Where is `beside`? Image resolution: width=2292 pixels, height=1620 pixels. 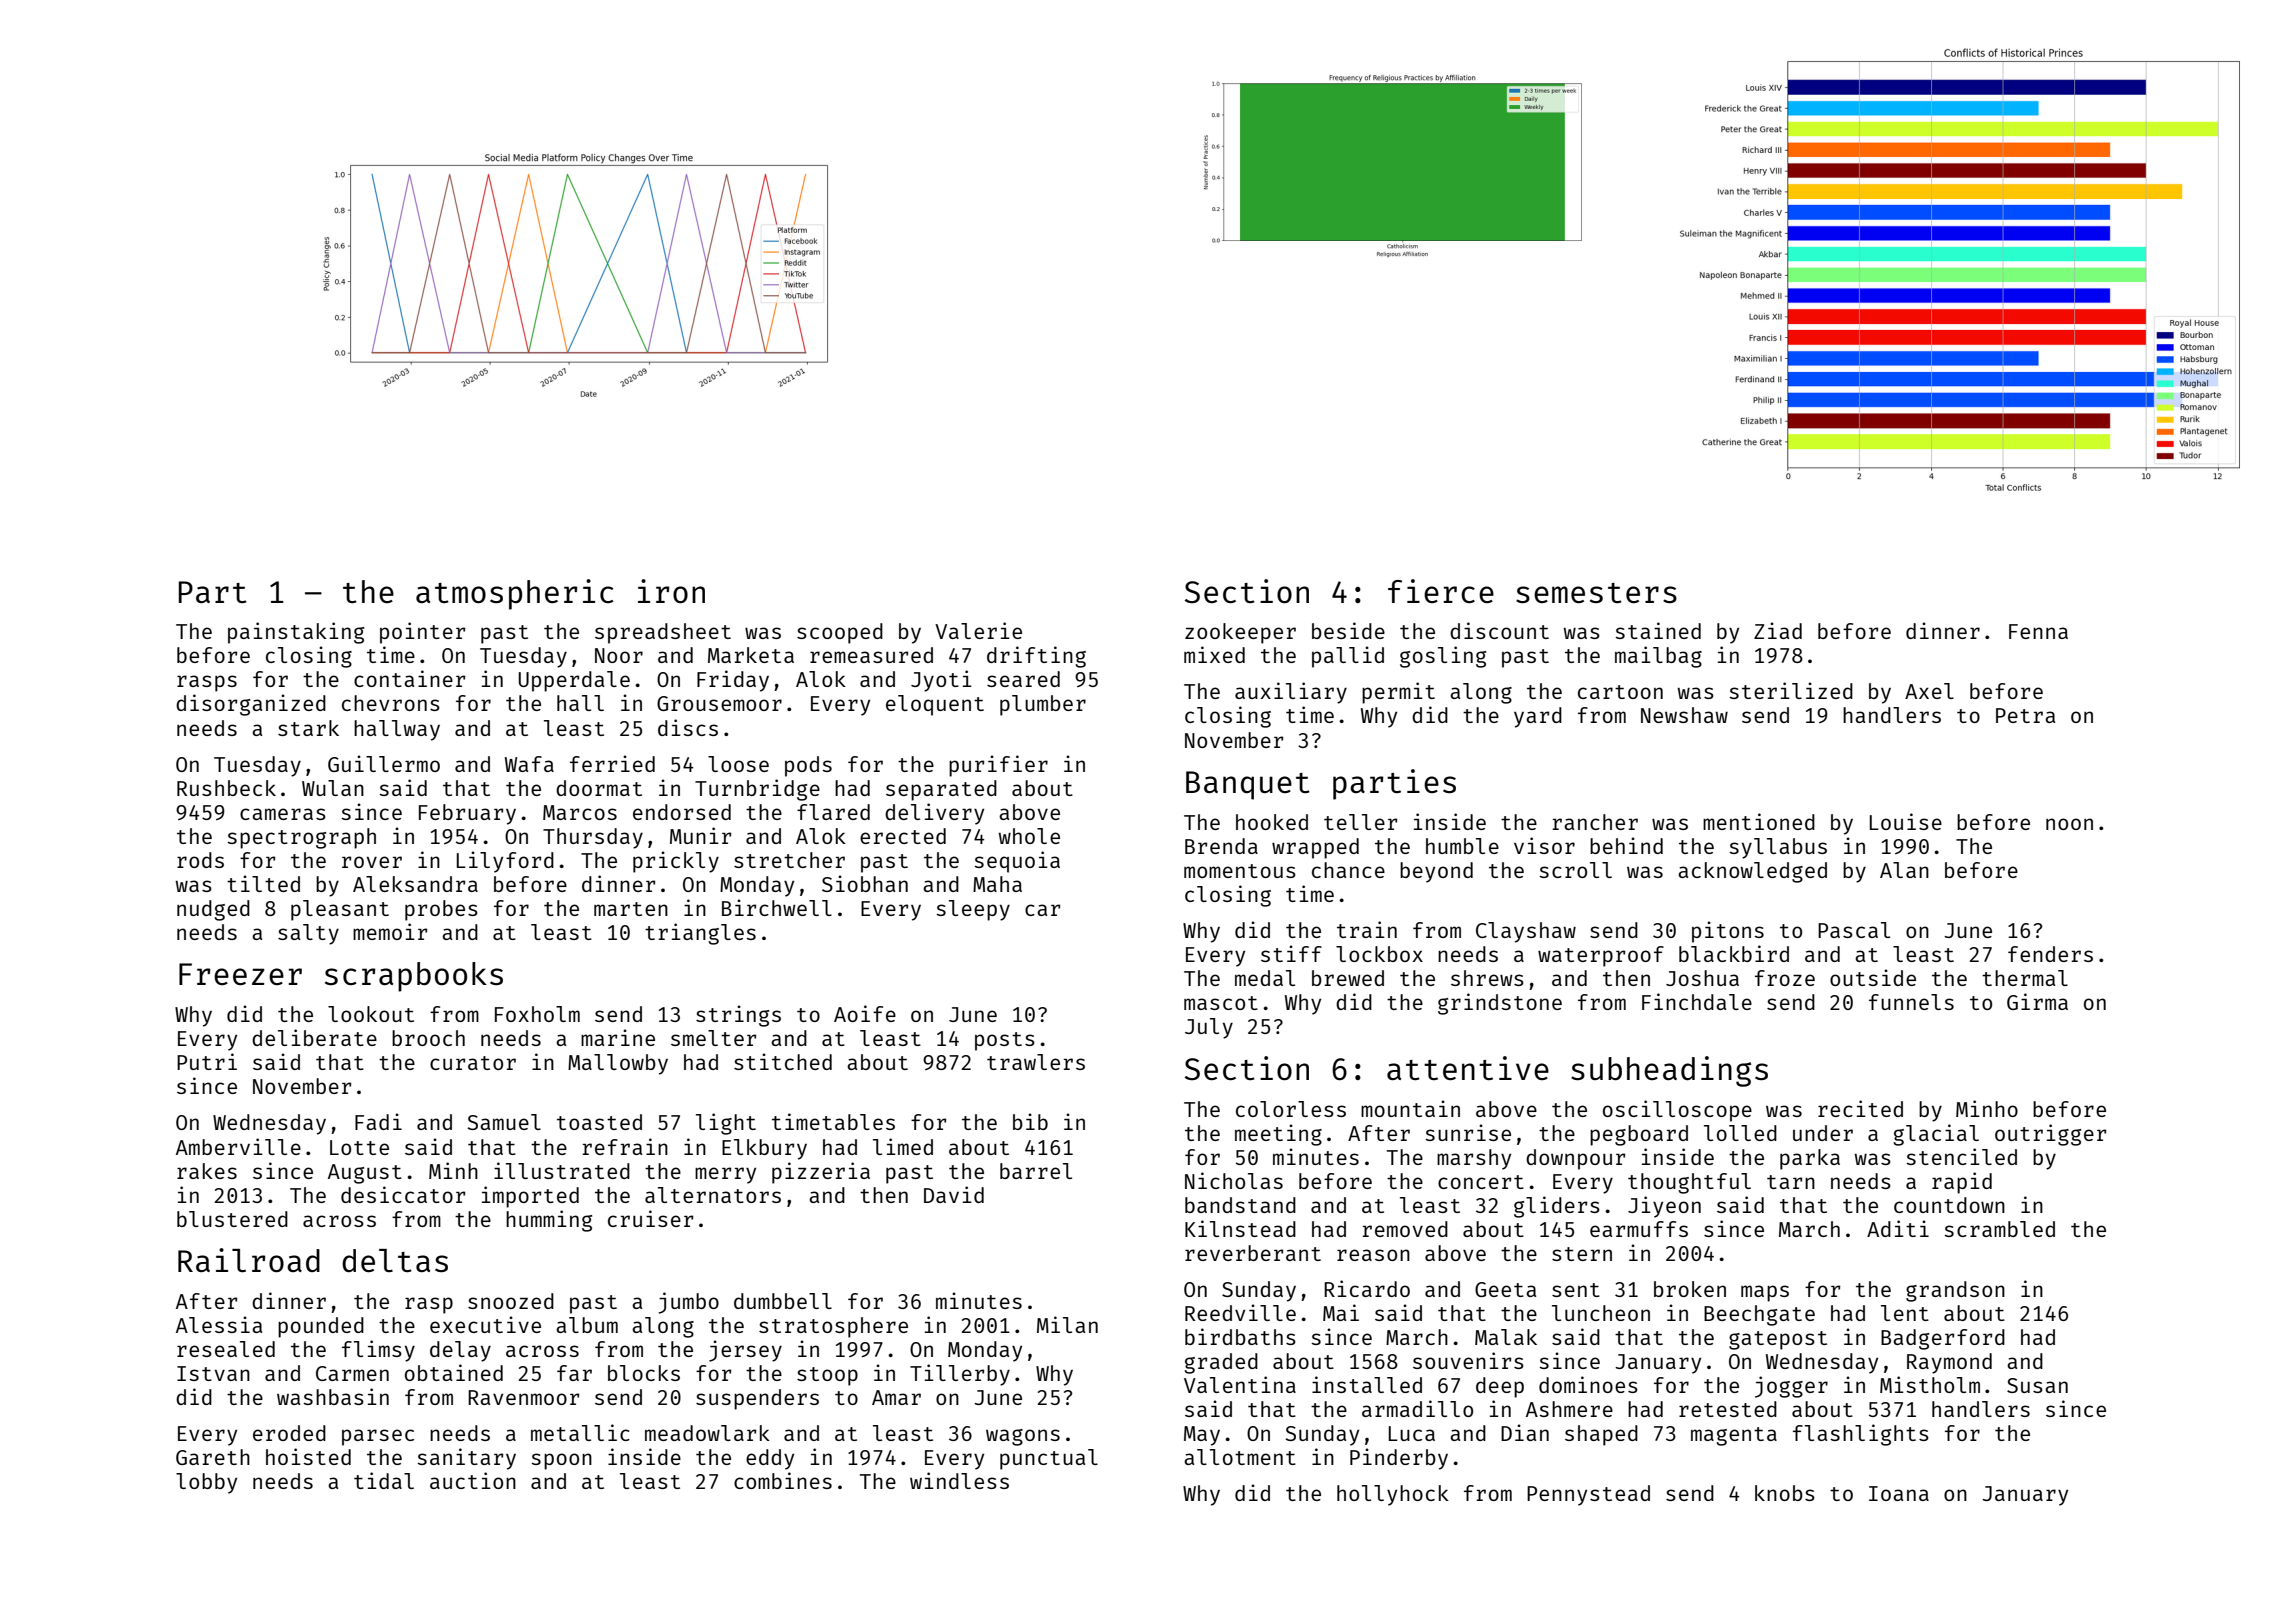 beside is located at coordinates (1348, 630).
